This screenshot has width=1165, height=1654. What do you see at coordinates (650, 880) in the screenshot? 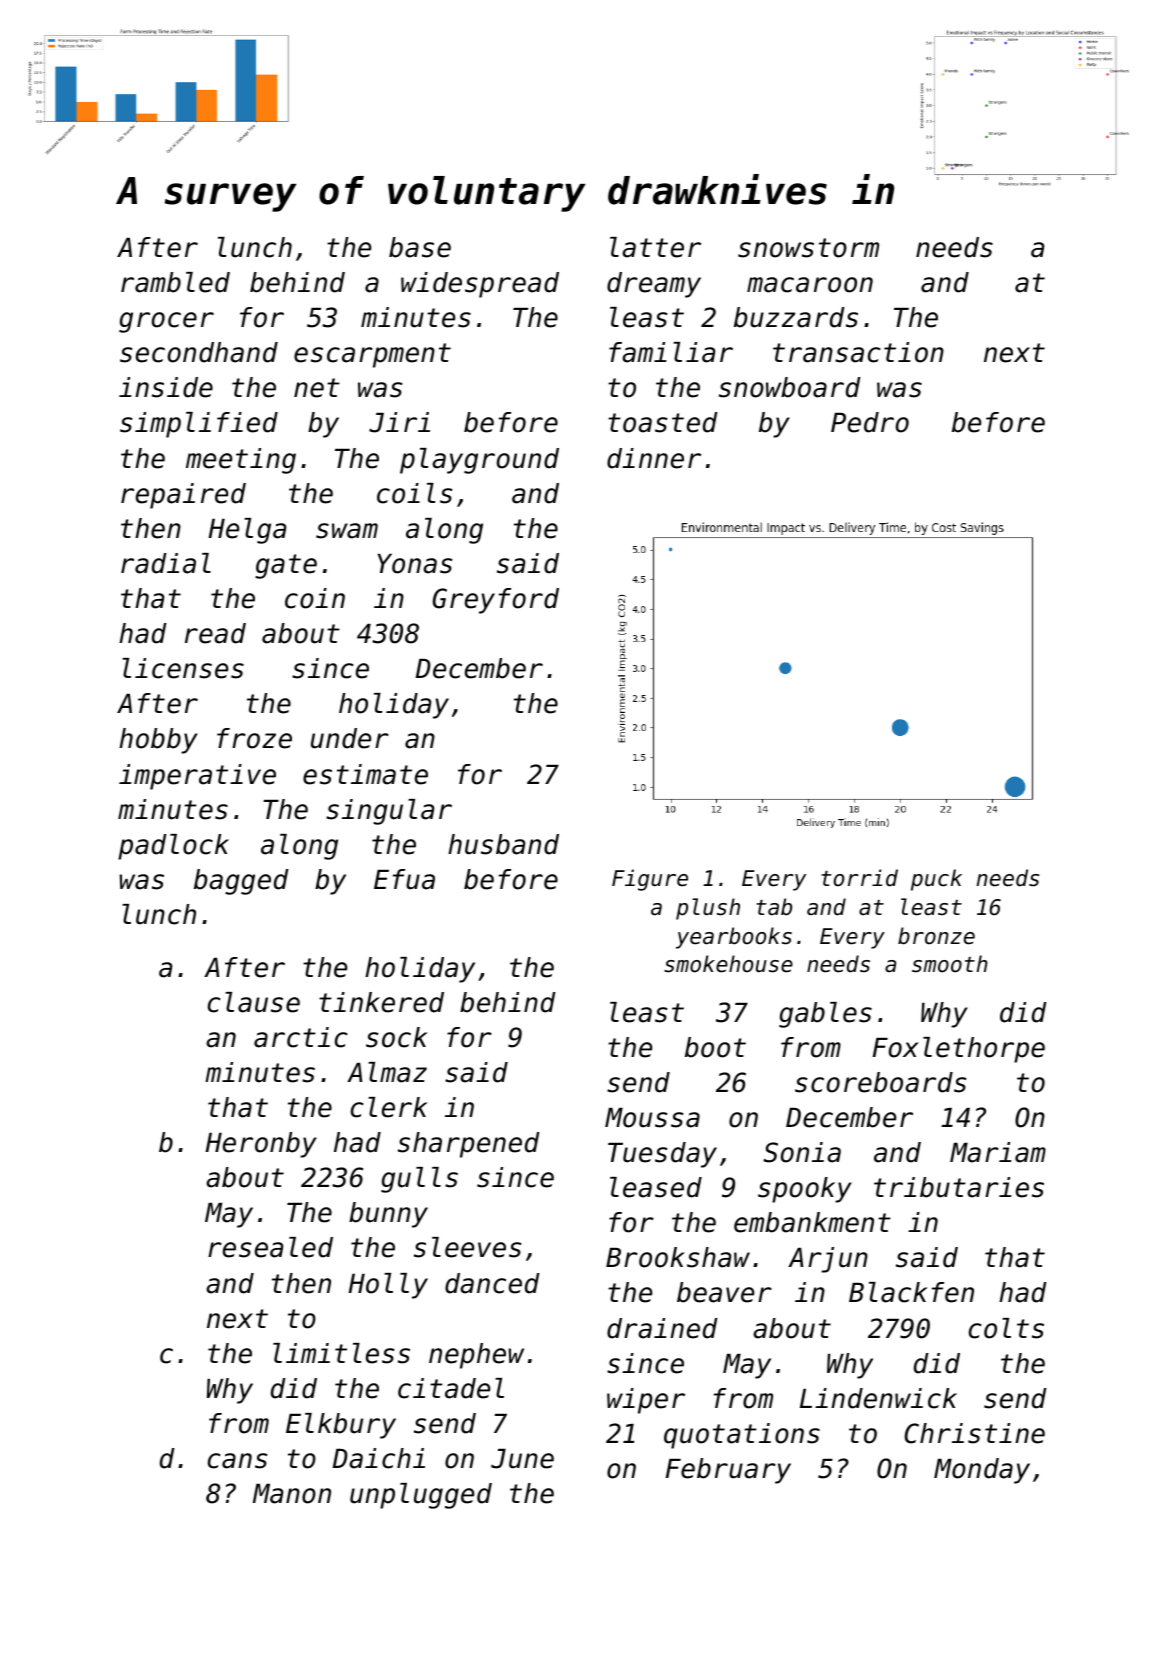
I see `Figure` at bounding box center [650, 880].
